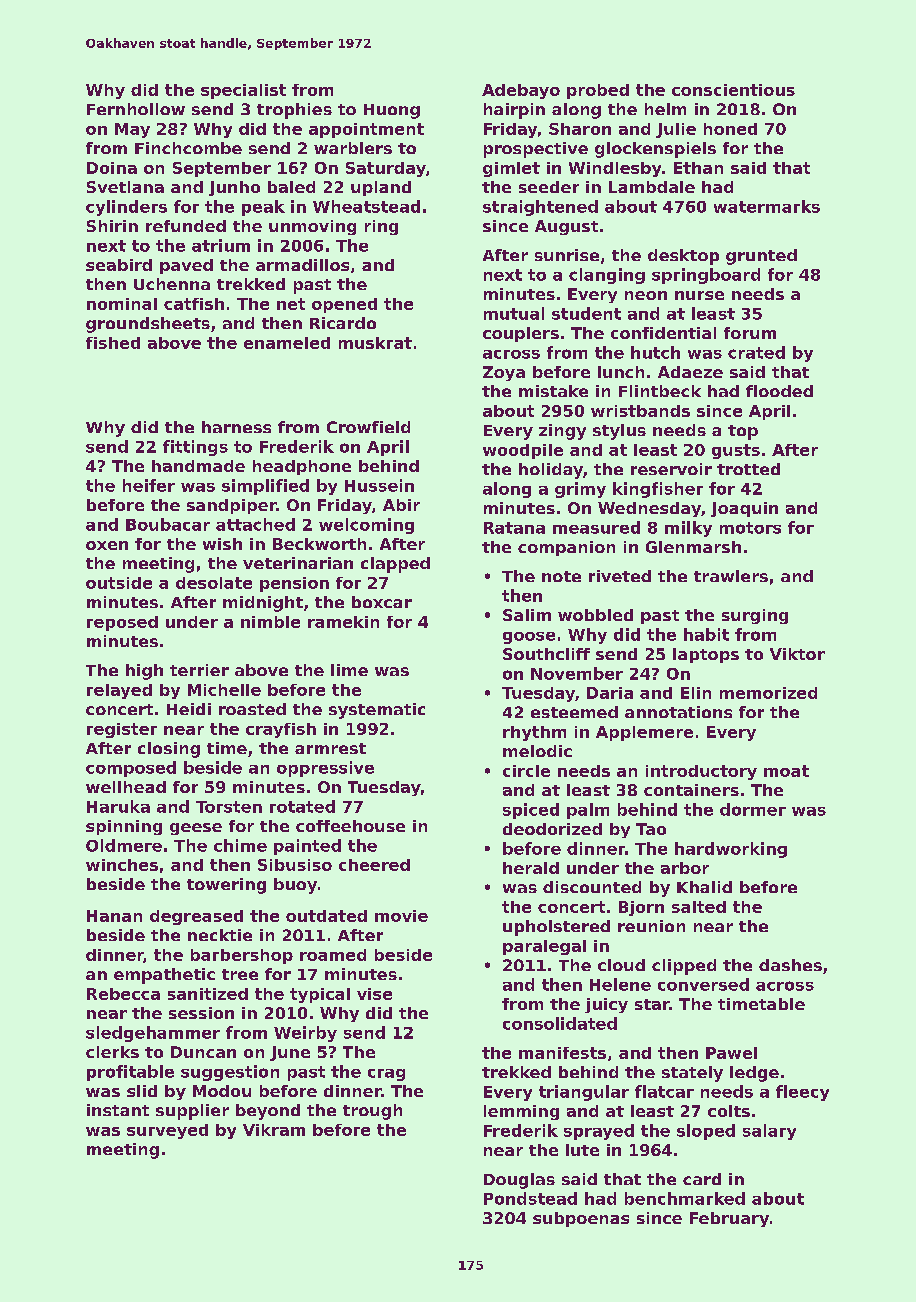 This screenshot has height=1302, width=916. What do you see at coordinates (252, 709) in the screenshot?
I see `roasted` at bounding box center [252, 709].
